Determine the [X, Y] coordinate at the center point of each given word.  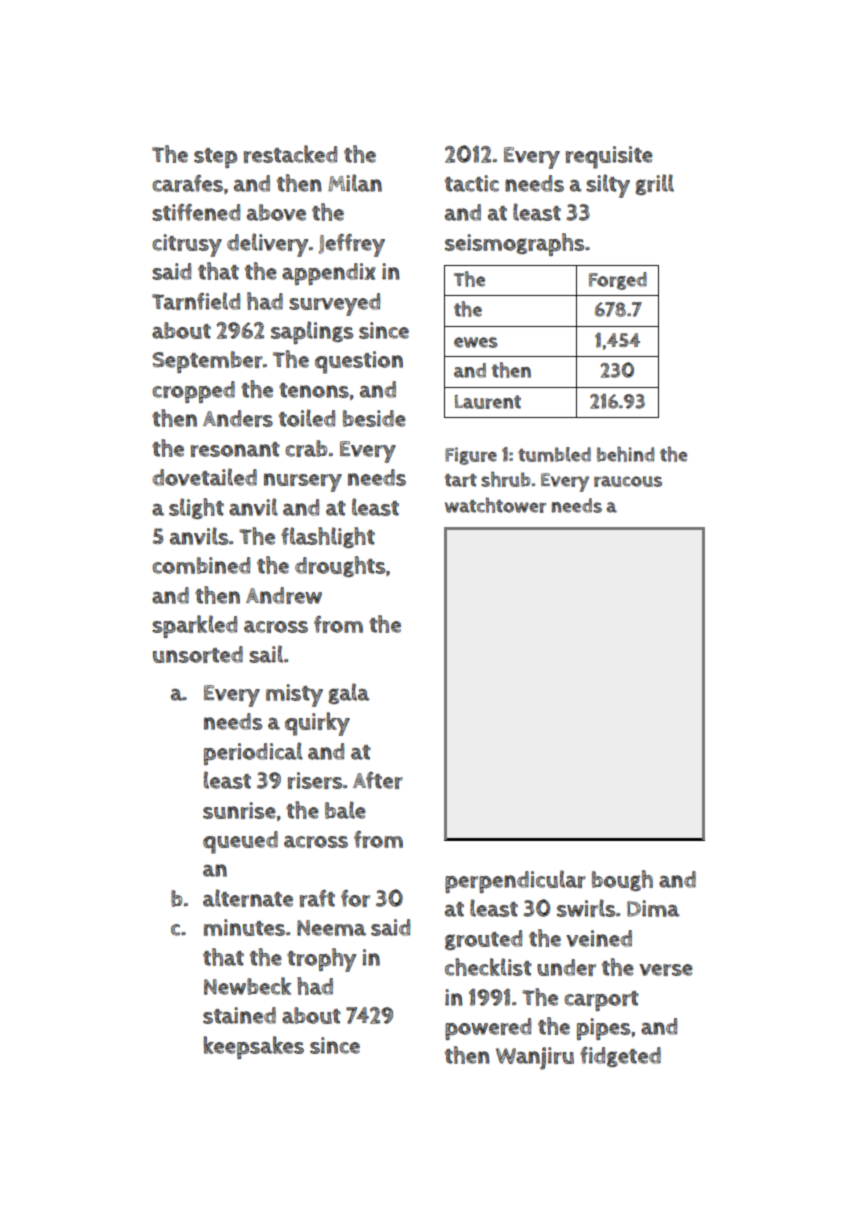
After [378, 780]
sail [266, 654]
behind [625, 454]
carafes [187, 183]
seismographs [514, 244]
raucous [628, 481]
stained [239, 1015]
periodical [253, 753]
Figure [471, 456]
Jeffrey [352, 245]
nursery [303, 482]
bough [622, 880]
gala [348, 693]
